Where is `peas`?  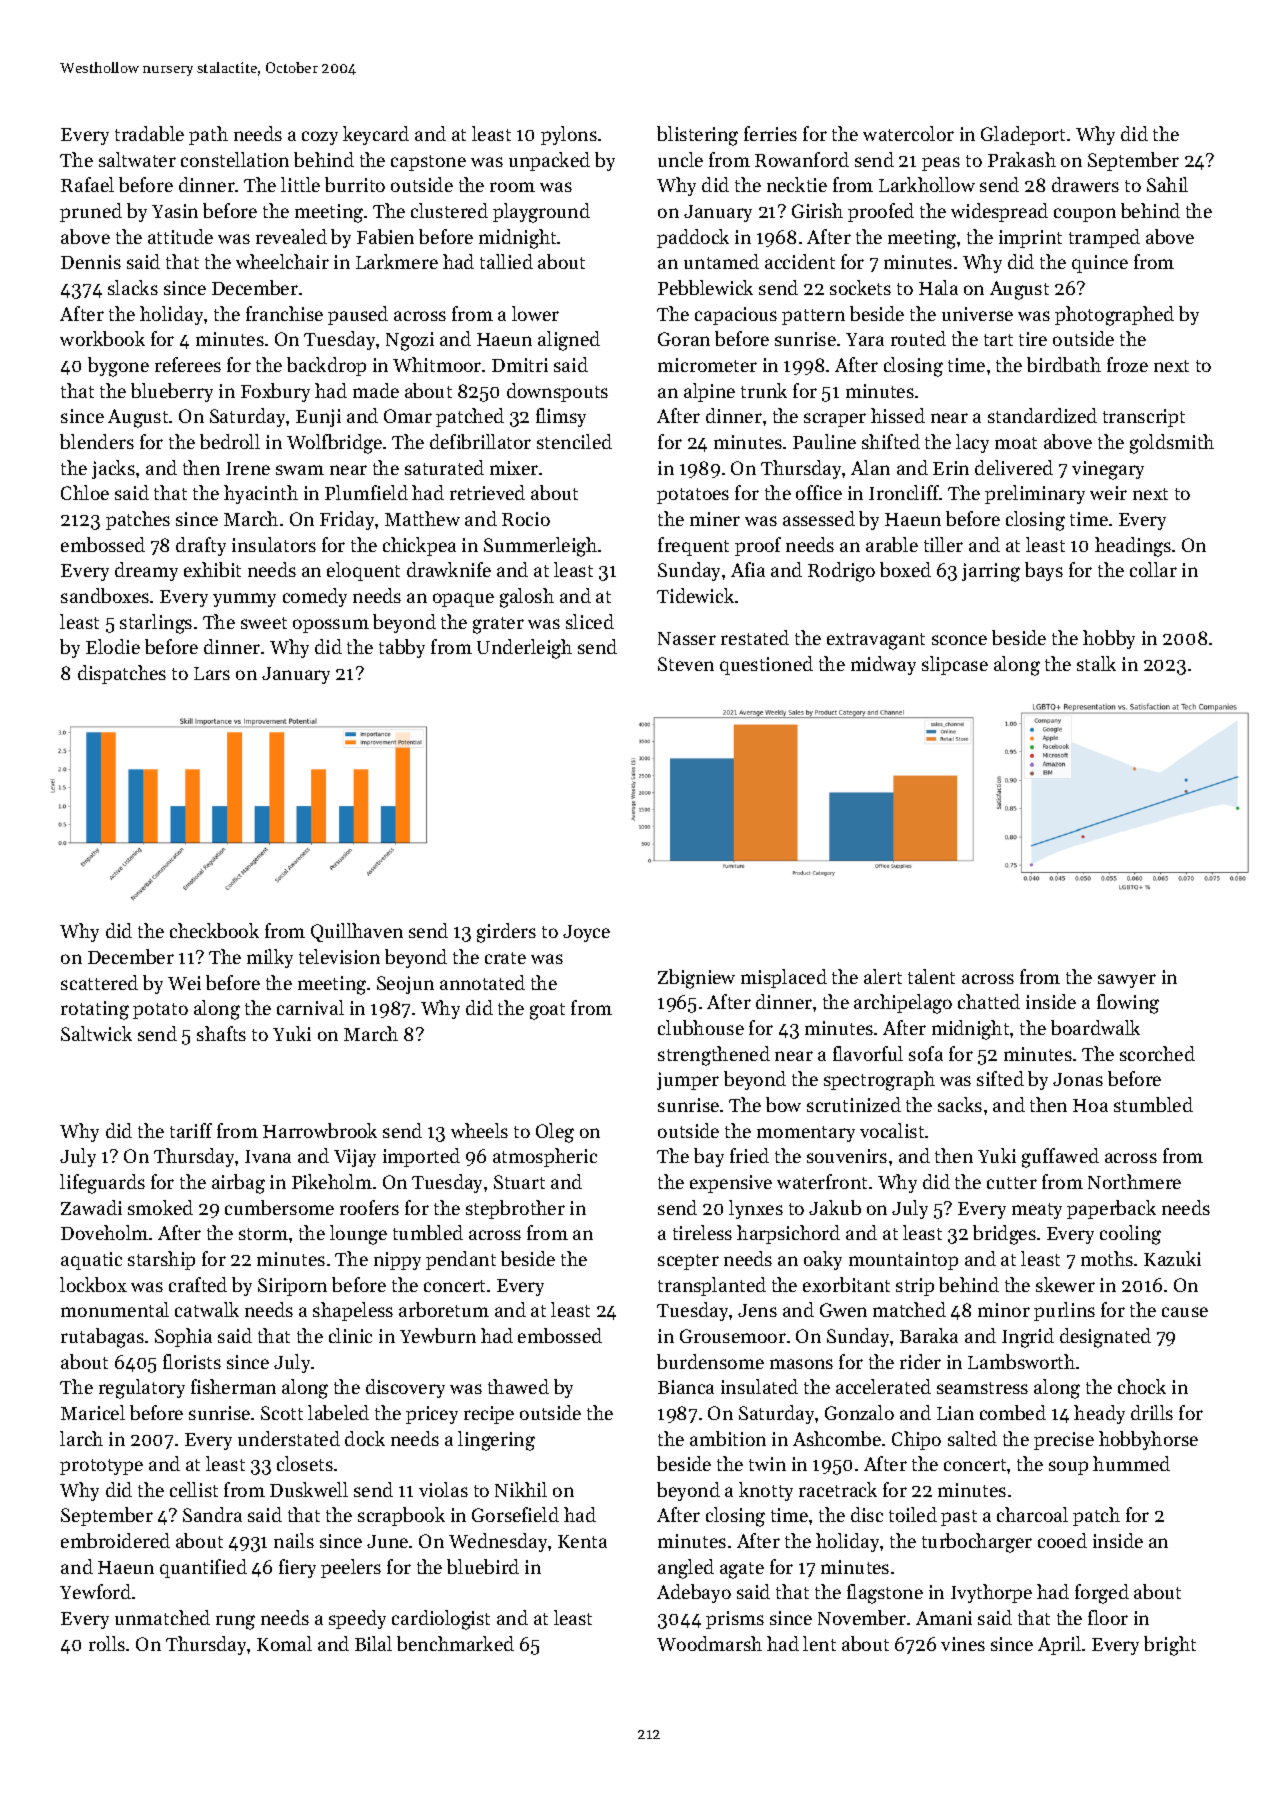 peas is located at coordinates (941, 164).
